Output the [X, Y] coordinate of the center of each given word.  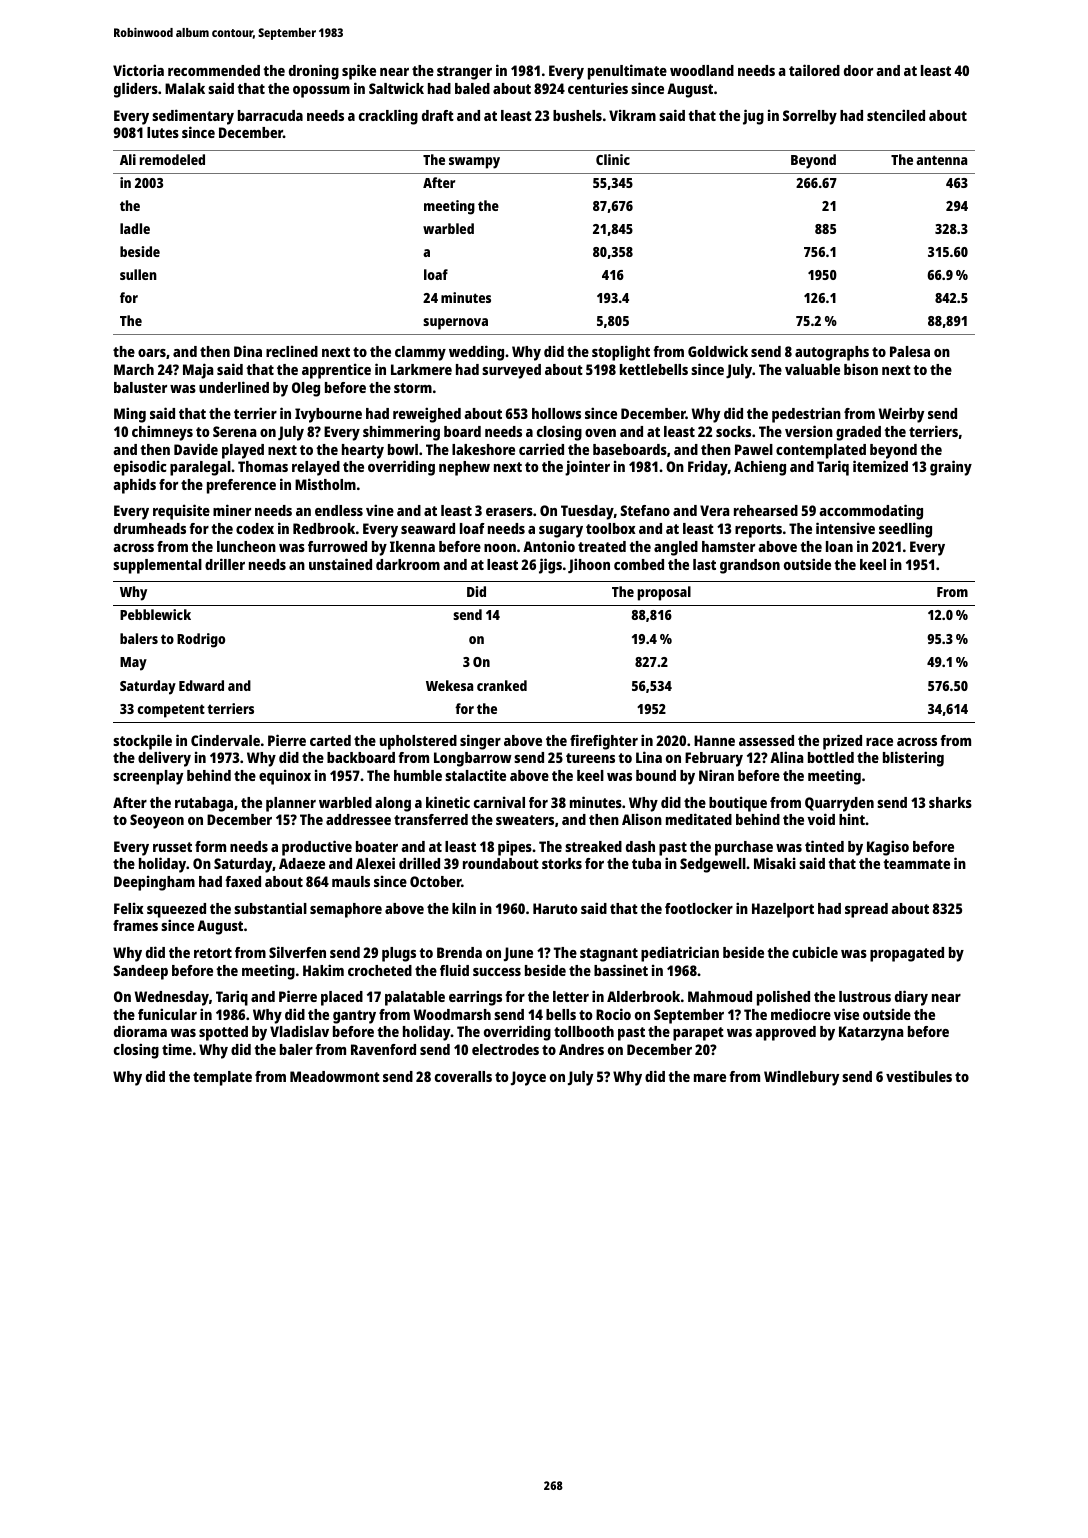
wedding [476, 353]
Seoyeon [157, 821]
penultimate [627, 72]
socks [733, 431]
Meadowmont [335, 1076]
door [858, 70]
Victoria [138, 70]
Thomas [263, 466]
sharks [950, 802]
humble [418, 775]
